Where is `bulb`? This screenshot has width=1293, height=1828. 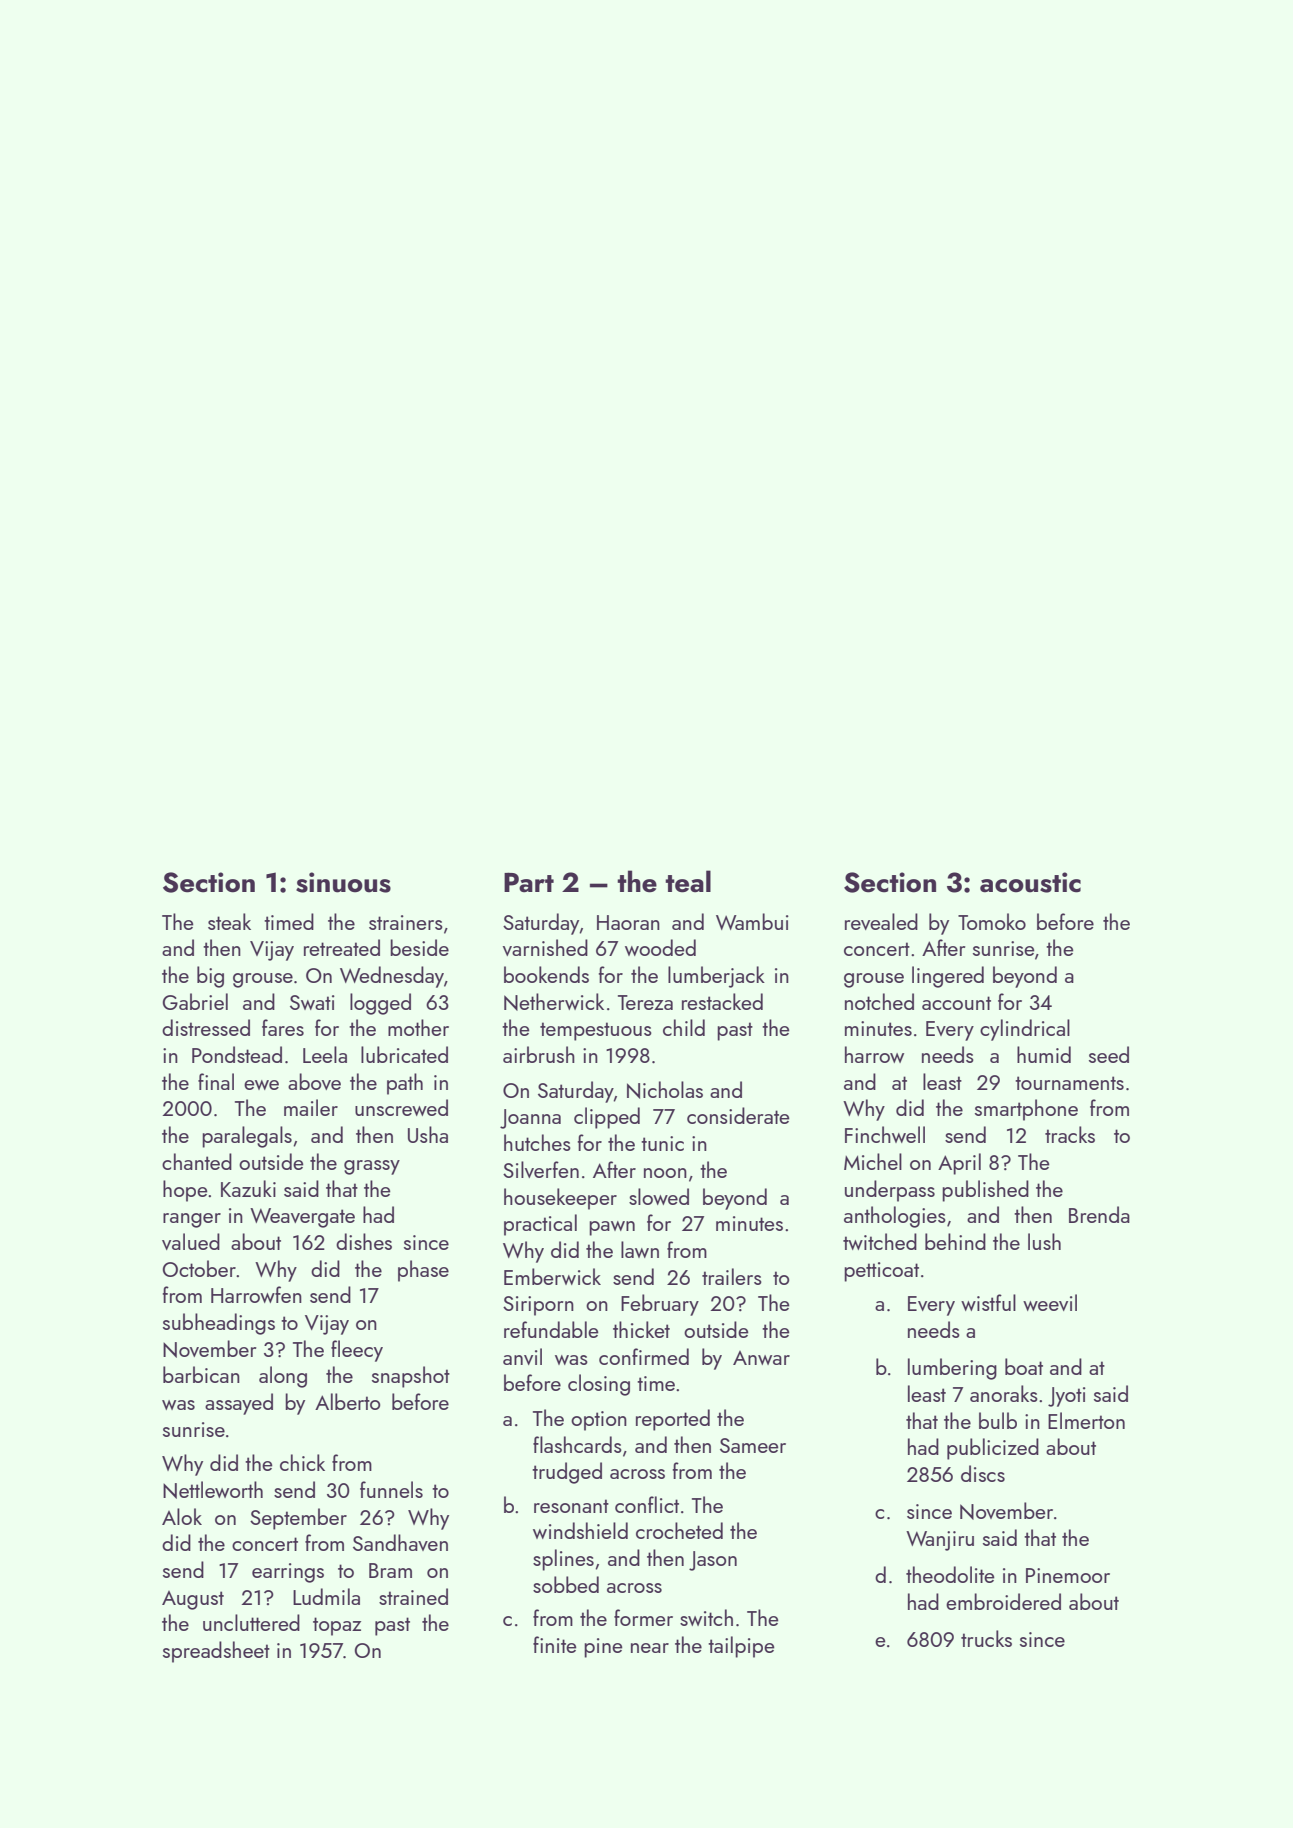 bulb is located at coordinates (998, 1420).
